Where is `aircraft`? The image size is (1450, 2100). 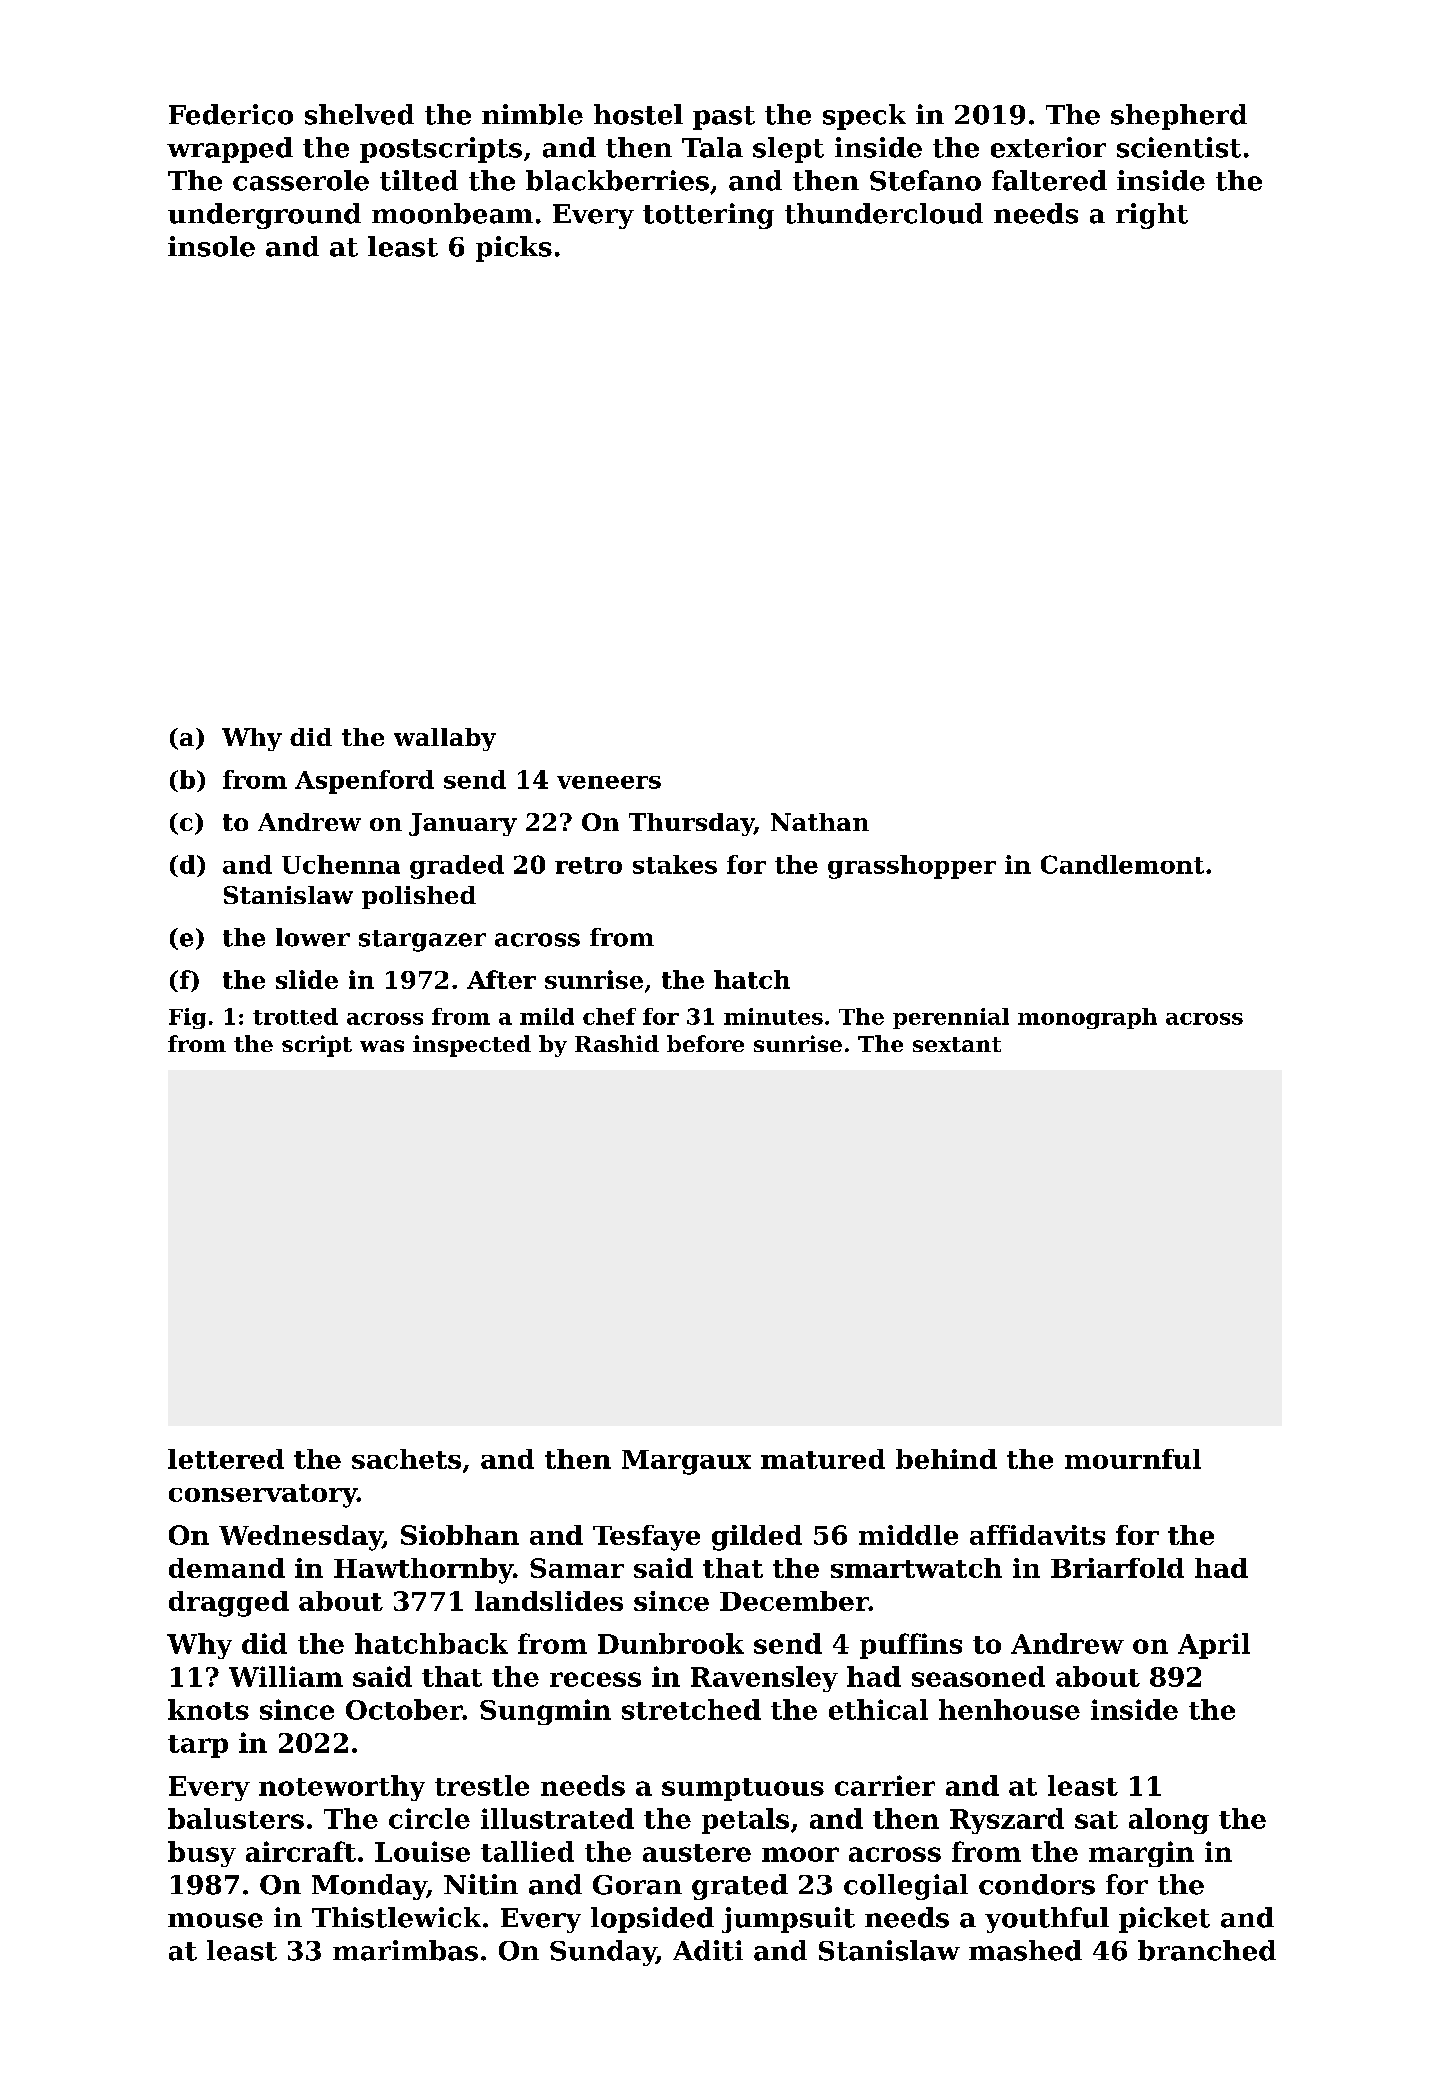
aircraft is located at coordinates (301, 1851).
